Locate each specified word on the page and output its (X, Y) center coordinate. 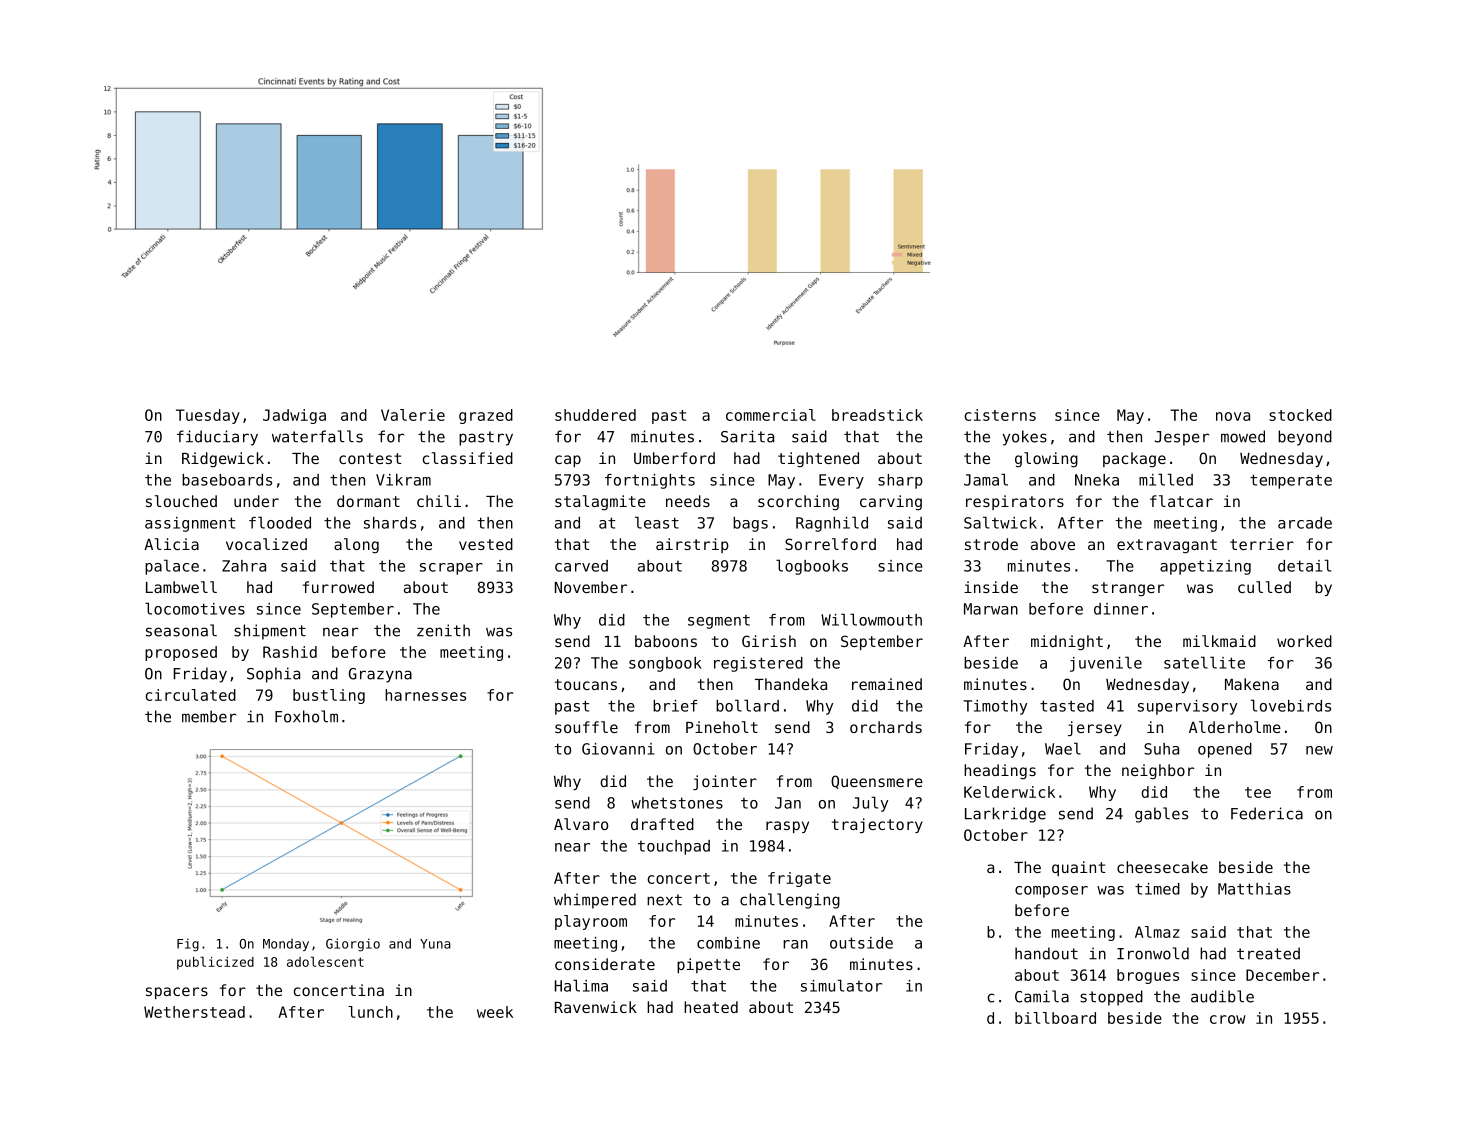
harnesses (425, 695)
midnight (1067, 643)
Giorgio (353, 945)
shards (390, 523)
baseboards (227, 480)
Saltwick (1000, 522)
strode (991, 544)
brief (675, 706)
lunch (370, 1012)
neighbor (1158, 772)
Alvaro (581, 824)
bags (750, 524)
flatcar (1181, 501)
